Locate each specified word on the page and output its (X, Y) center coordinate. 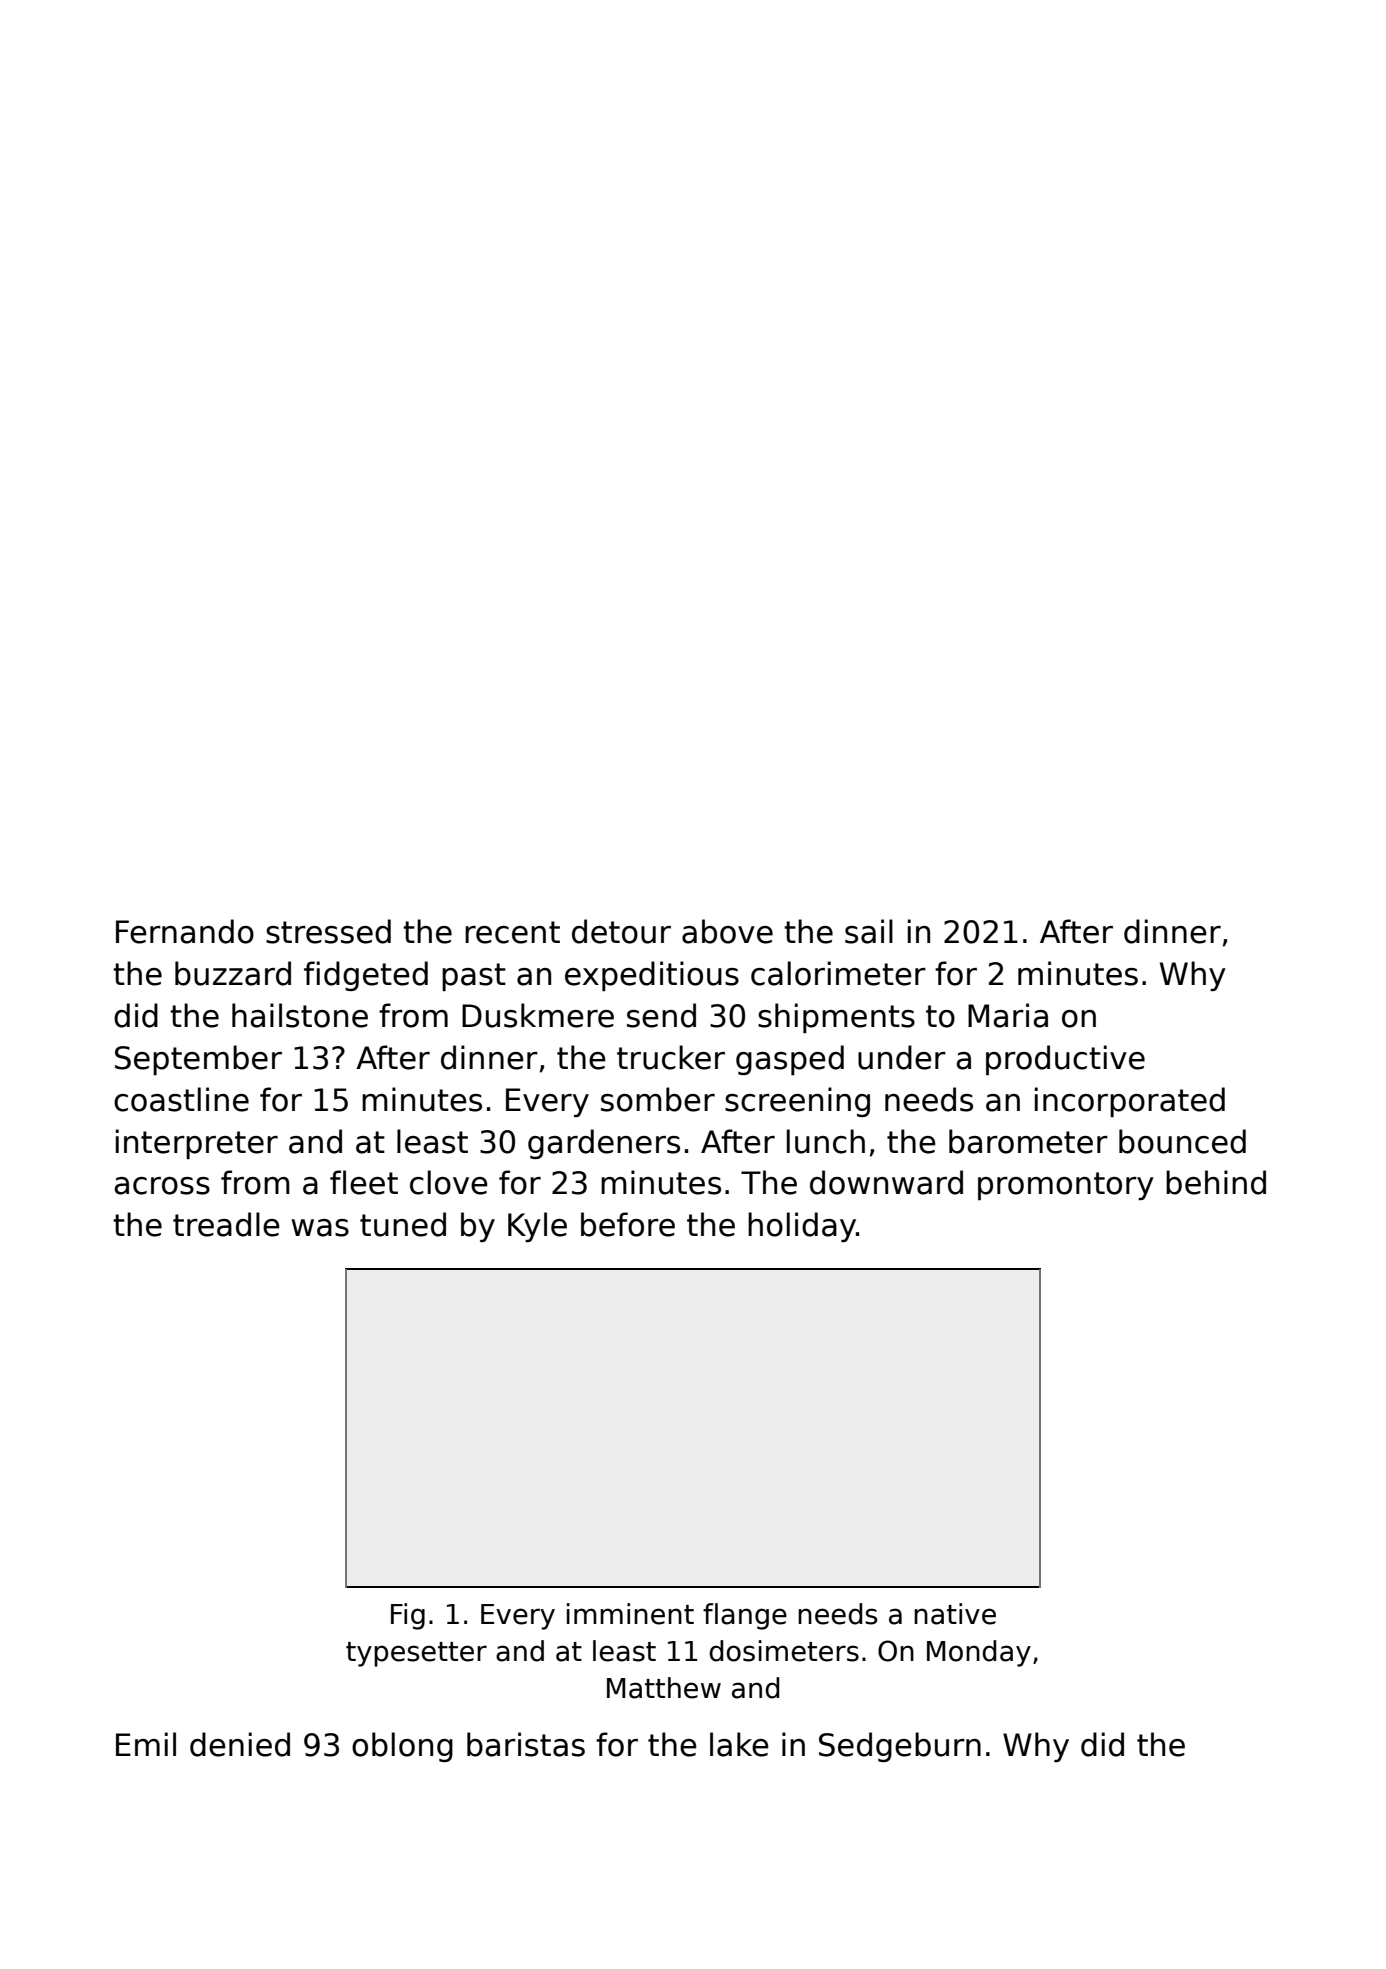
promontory (1066, 1186)
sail (869, 931)
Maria (1008, 1015)
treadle (226, 1224)
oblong (402, 1747)
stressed (328, 931)
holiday (802, 1227)
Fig (408, 1616)
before (628, 1224)
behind (1216, 1182)
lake (739, 1744)
